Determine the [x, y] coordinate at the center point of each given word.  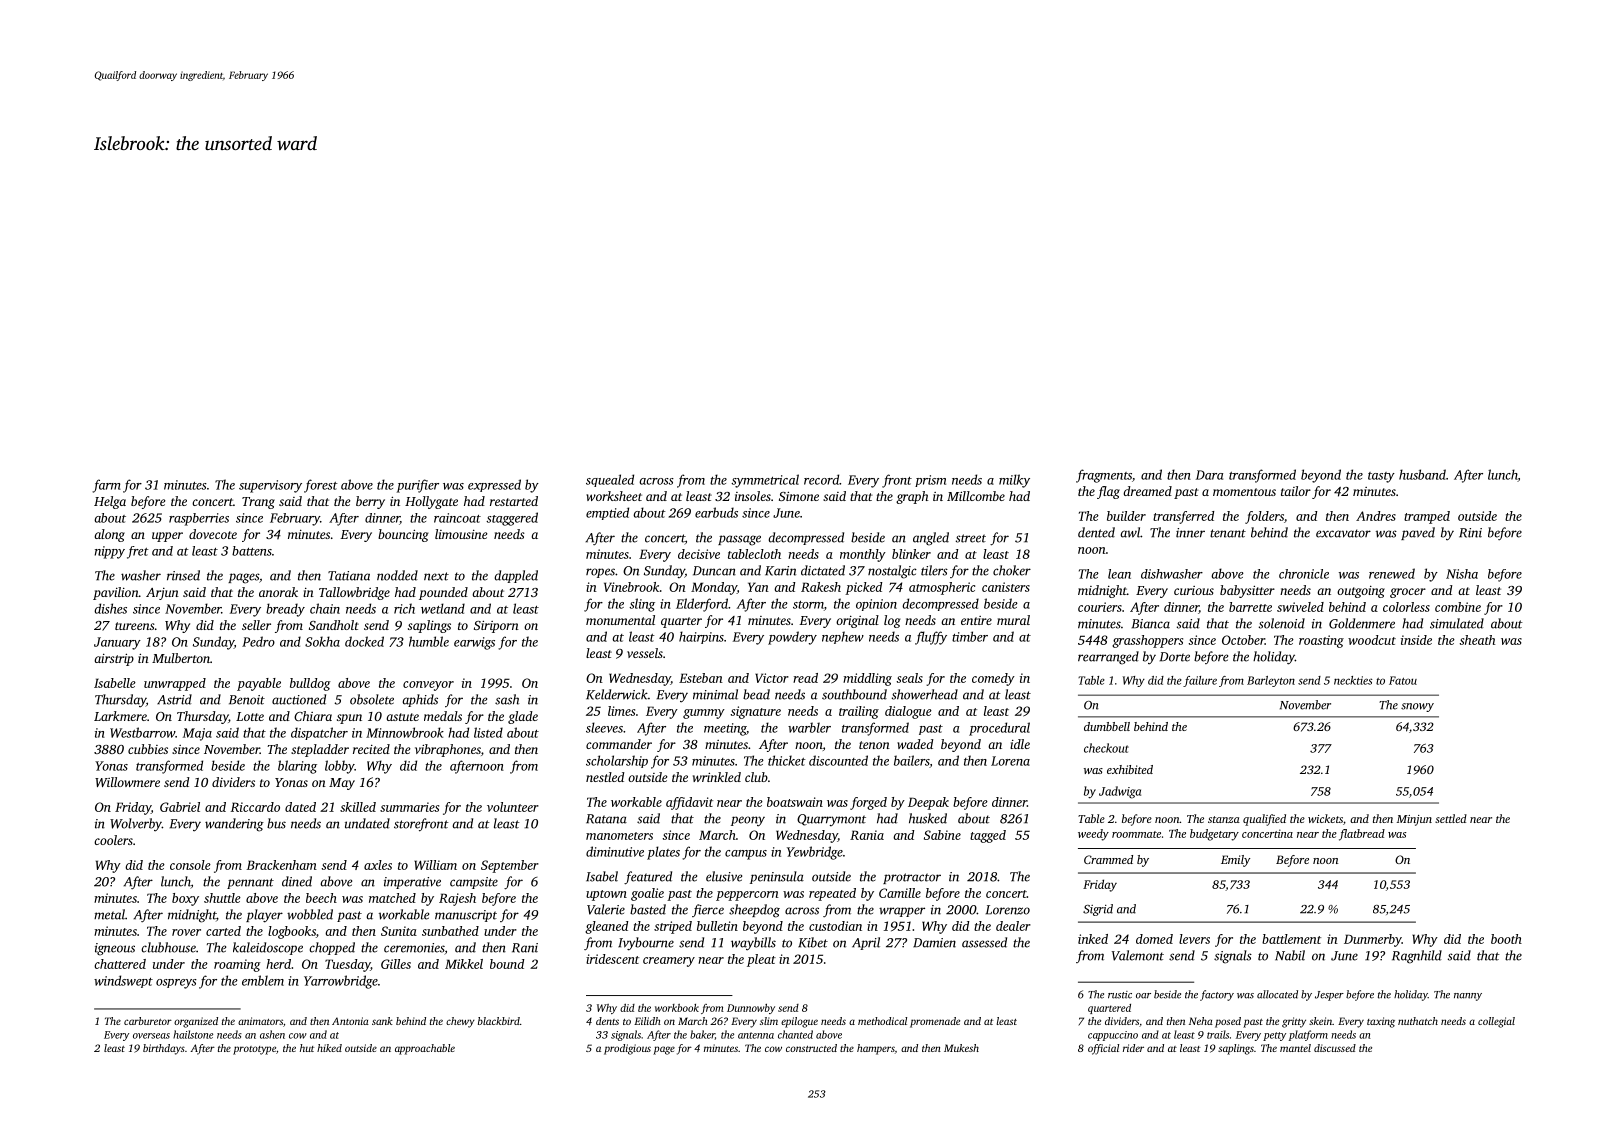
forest [321, 486]
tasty [1381, 477]
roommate [1136, 834]
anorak [278, 592]
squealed [610, 480]
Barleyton [1271, 681]
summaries [409, 807]
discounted [838, 760]
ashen [272, 1034]
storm [808, 605]
